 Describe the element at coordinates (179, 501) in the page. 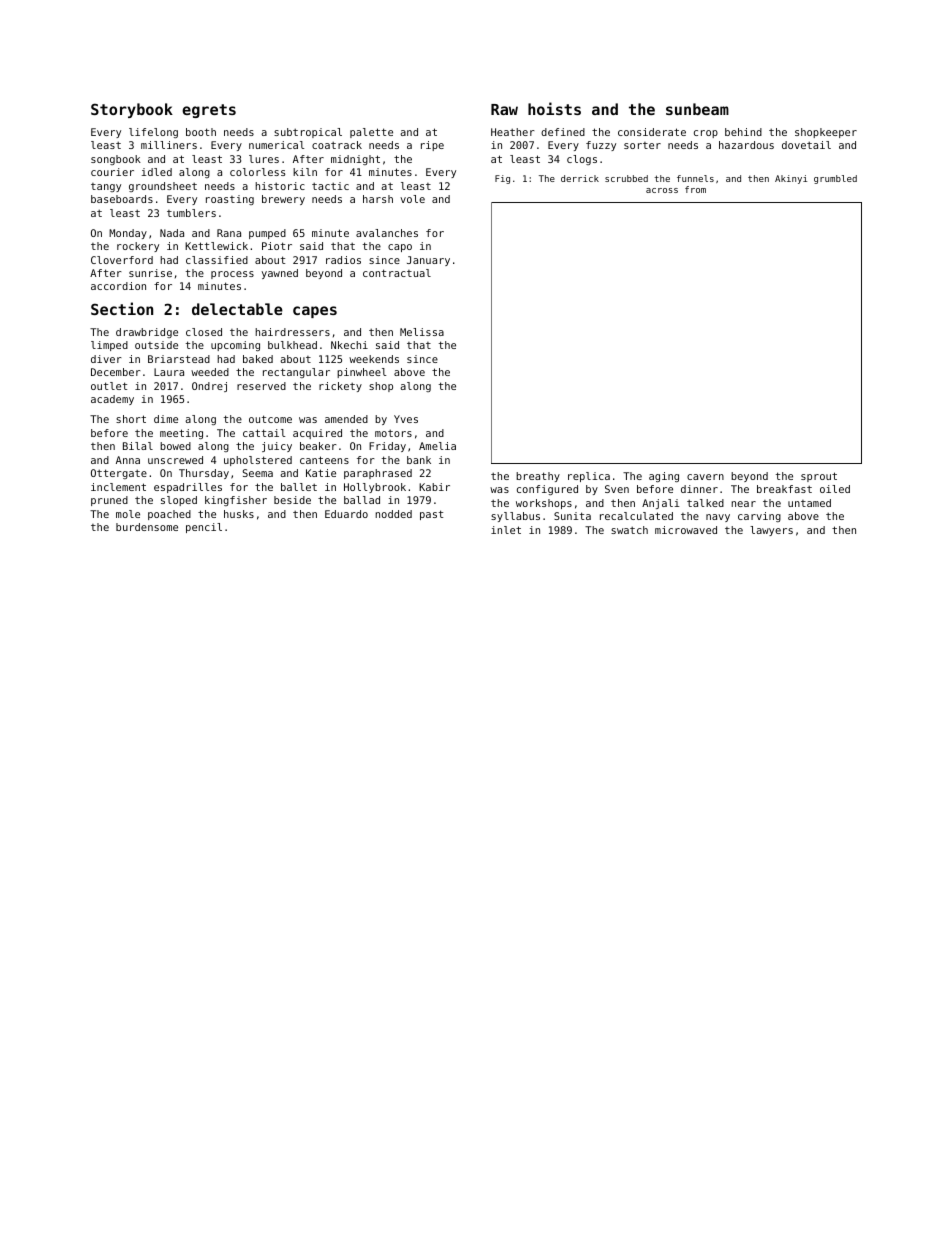

I see `sloped` at that location.
